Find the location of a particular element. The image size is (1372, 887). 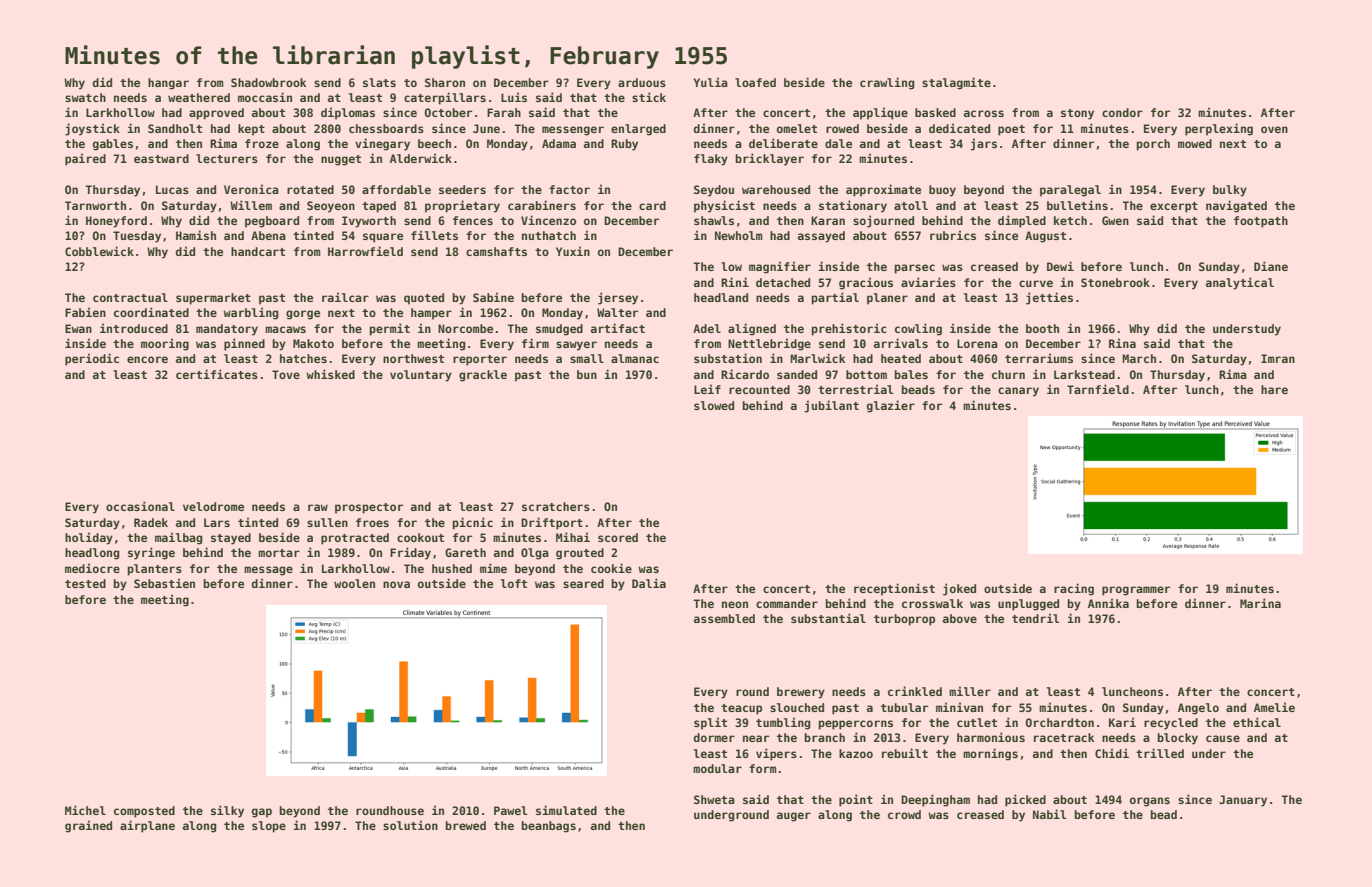

diplomas is located at coordinates (348, 113).
